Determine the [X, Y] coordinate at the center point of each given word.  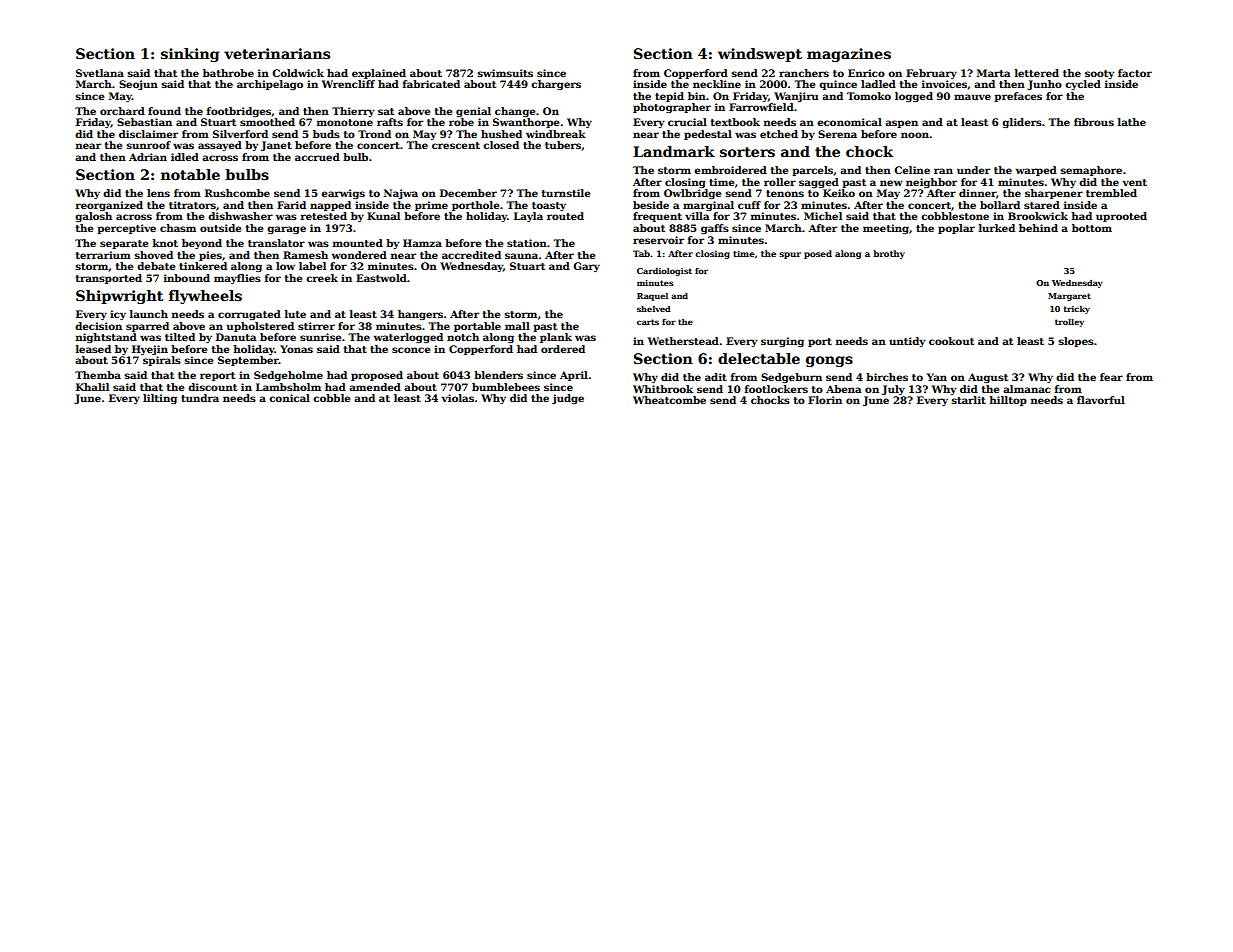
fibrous [1094, 122]
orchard [122, 111]
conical [289, 398]
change [515, 112]
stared [1042, 205]
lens [158, 193]
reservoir [658, 240]
